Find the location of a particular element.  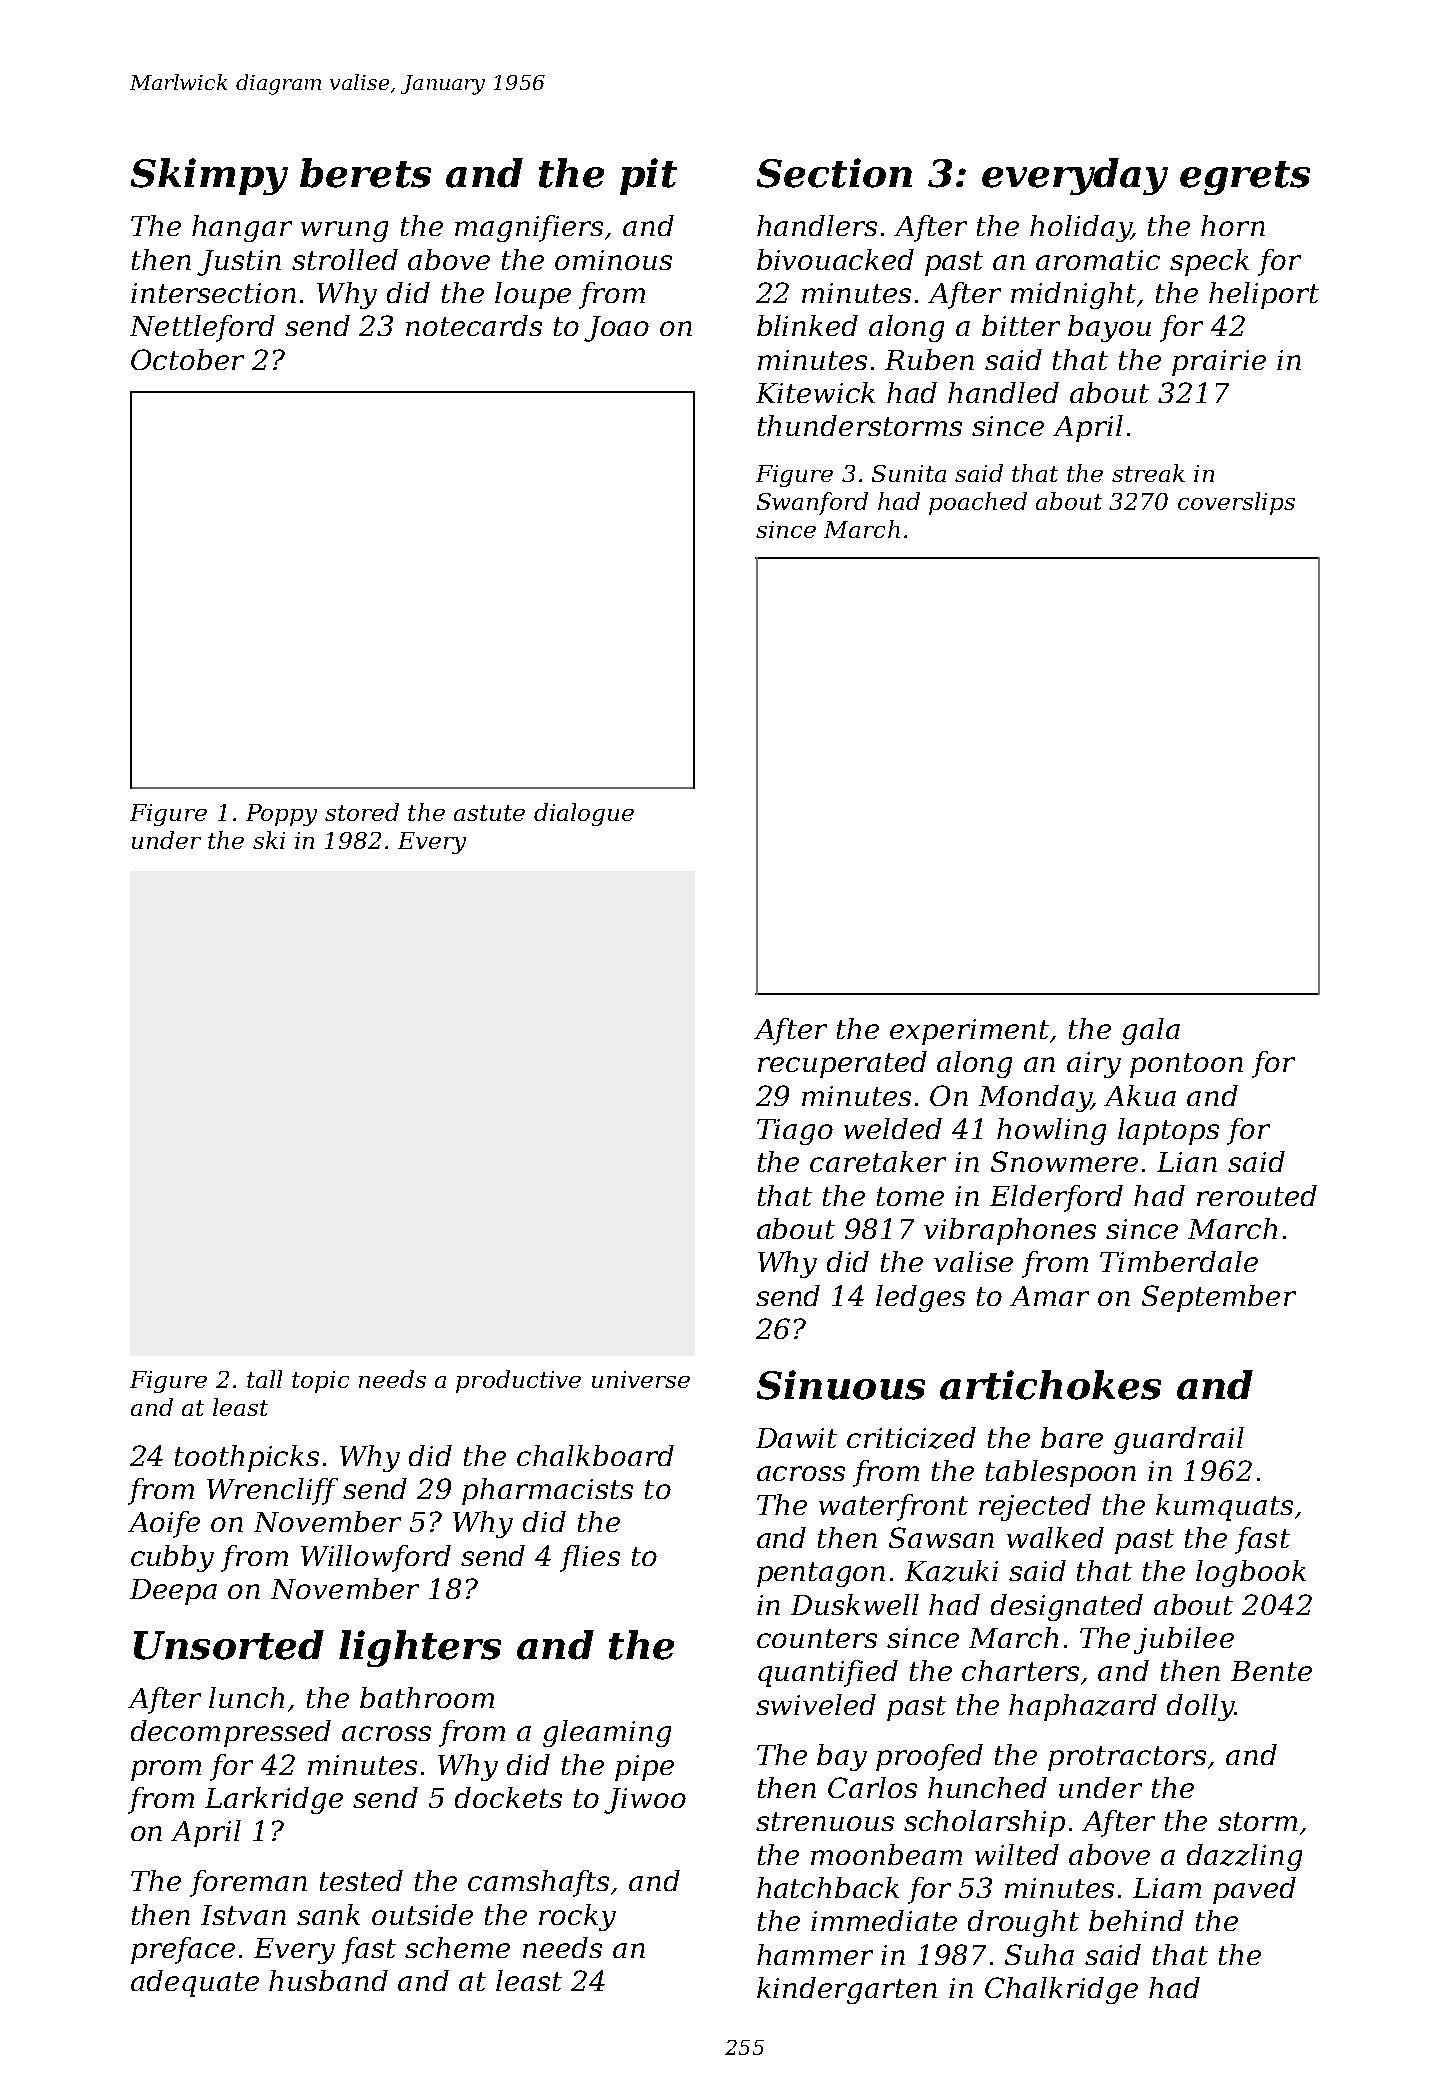

husband is located at coordinates (328, 1980).
